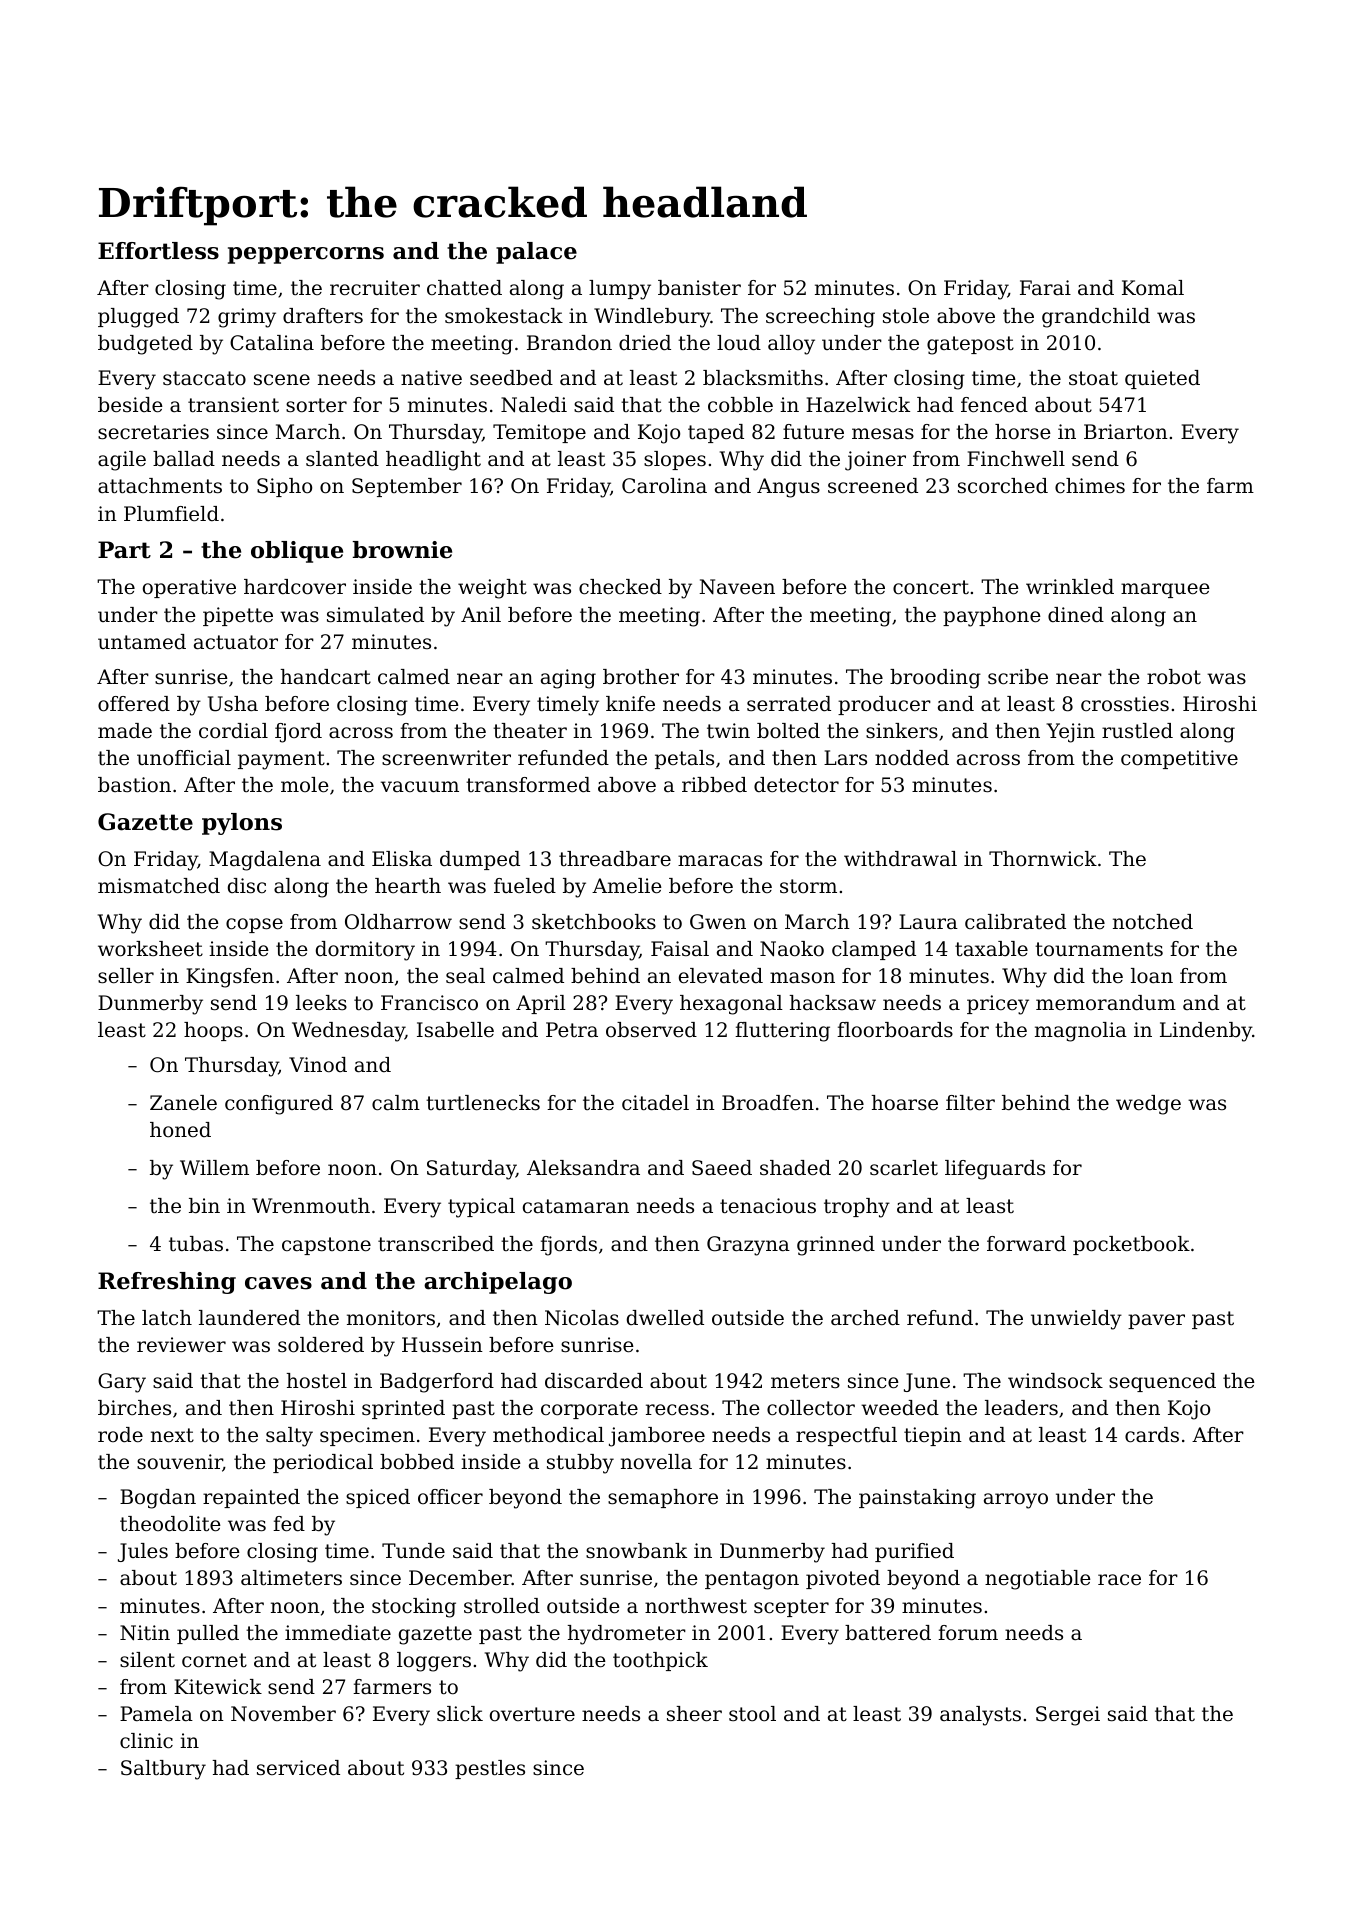 This document has height=1918, width=1356. Describe the element at coordinates (1137, 731) in the document. I see `rustled` at that location.
